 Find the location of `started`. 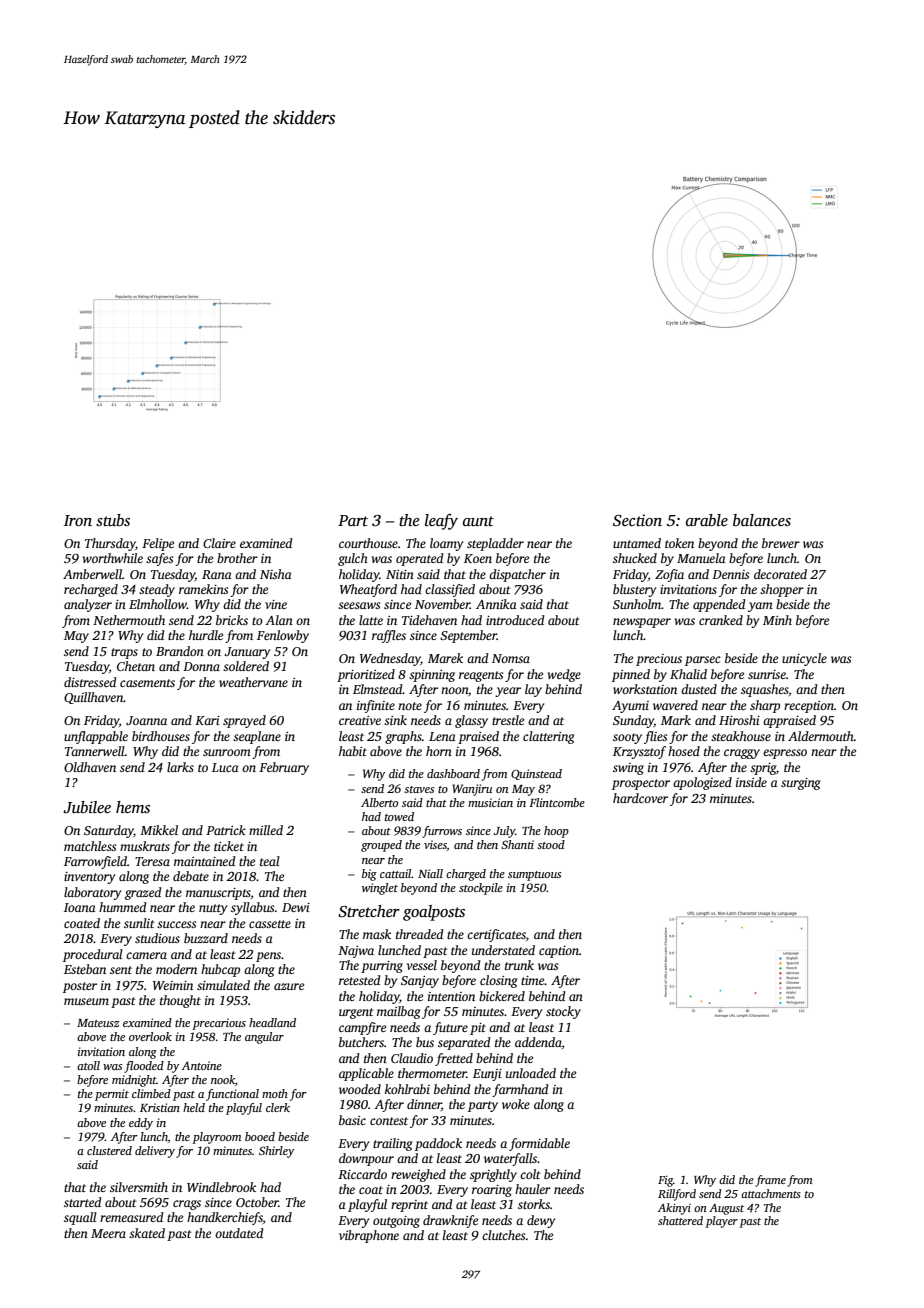

started is located at coordinates (83, 1202).
